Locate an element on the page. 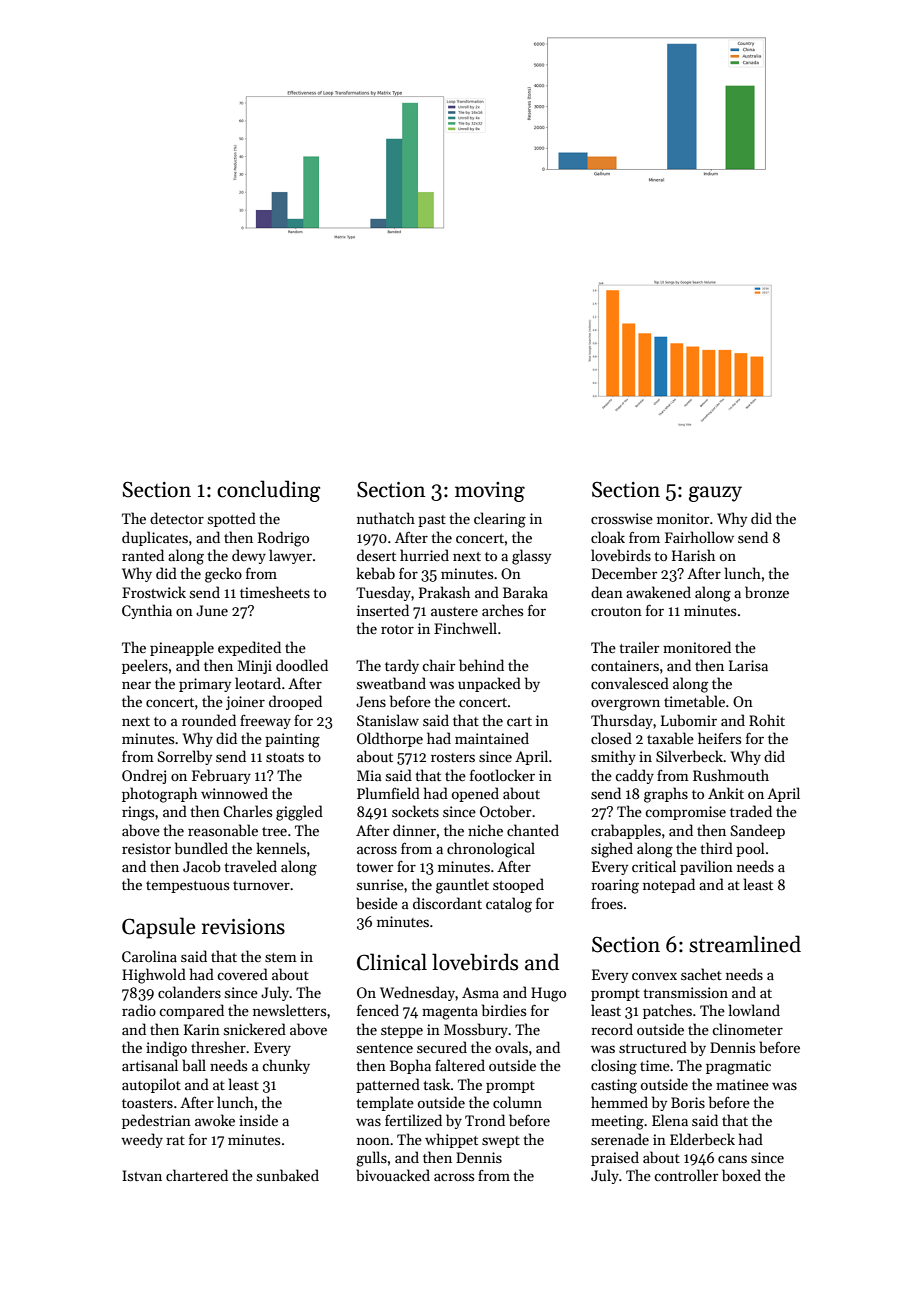 The width and height of the page is (924, 1308). taxable is located at coordinates (670, 738).
